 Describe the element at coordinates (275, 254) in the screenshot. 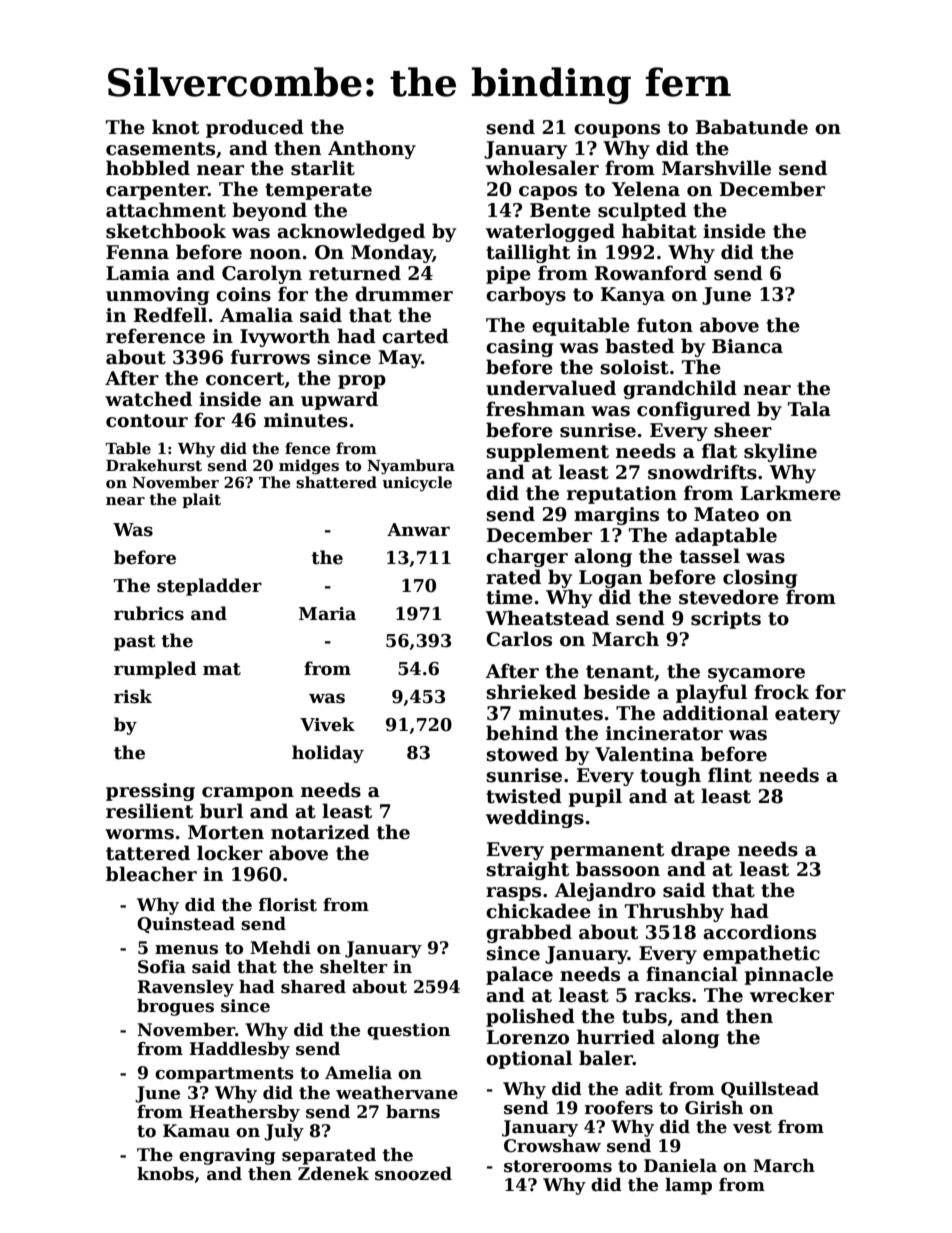

I see `noon` at that location.
